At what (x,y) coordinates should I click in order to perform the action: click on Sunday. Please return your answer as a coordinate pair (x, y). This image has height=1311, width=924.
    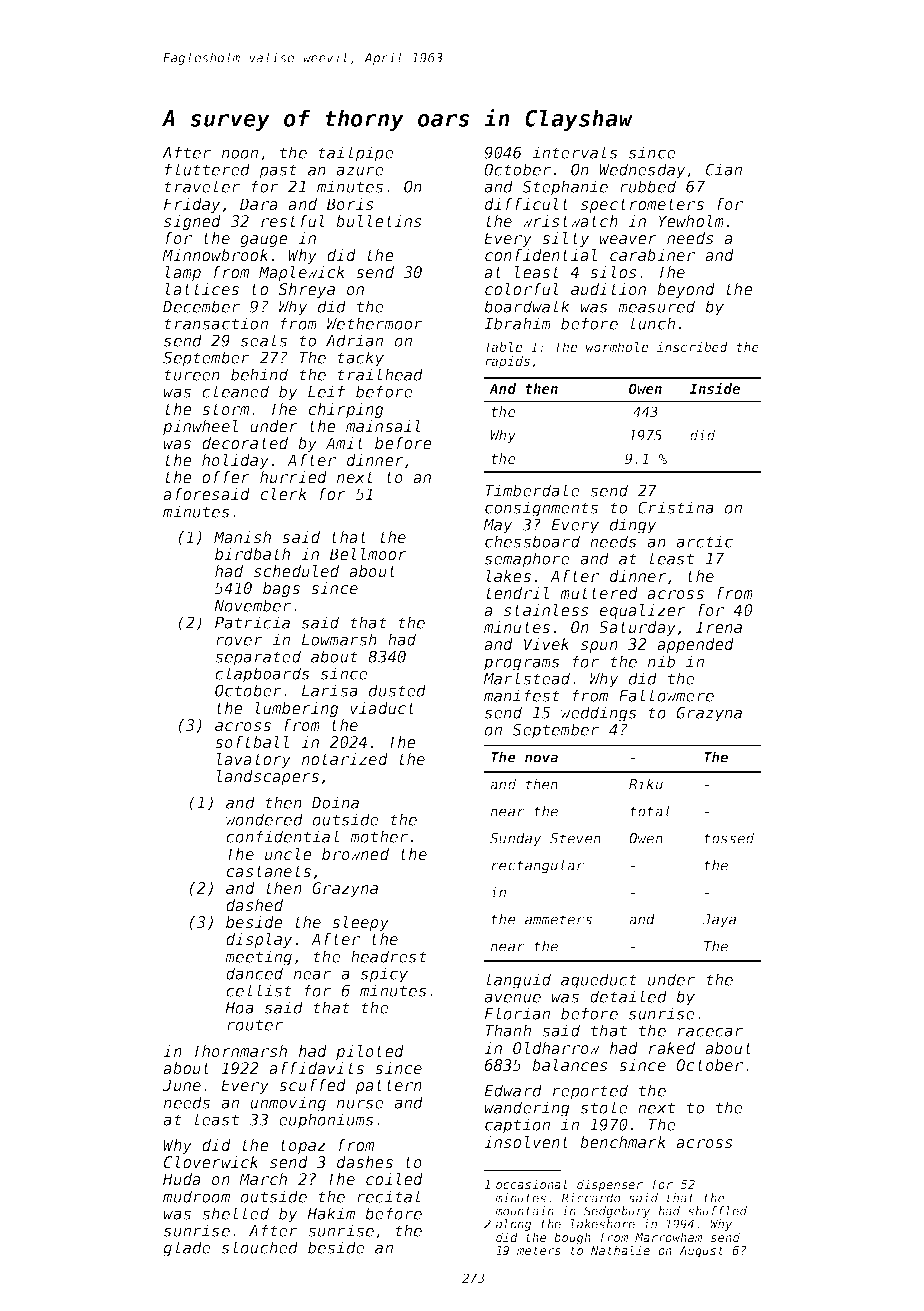
    Looking at the image, I should click on (516, 839).
